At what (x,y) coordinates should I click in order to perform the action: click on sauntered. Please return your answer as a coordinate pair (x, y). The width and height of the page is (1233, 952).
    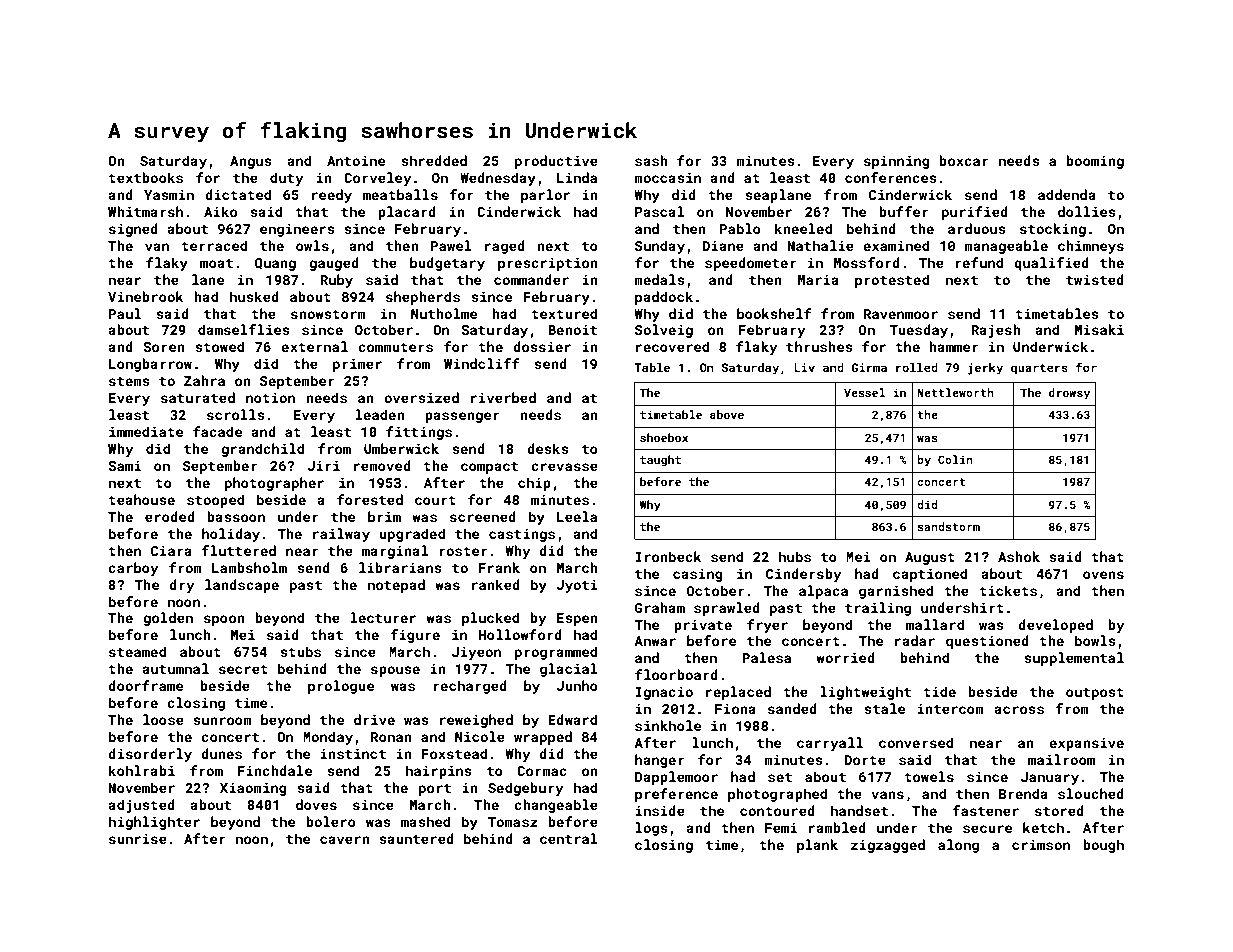
    Looking at the image, I should click on (416, 838).
